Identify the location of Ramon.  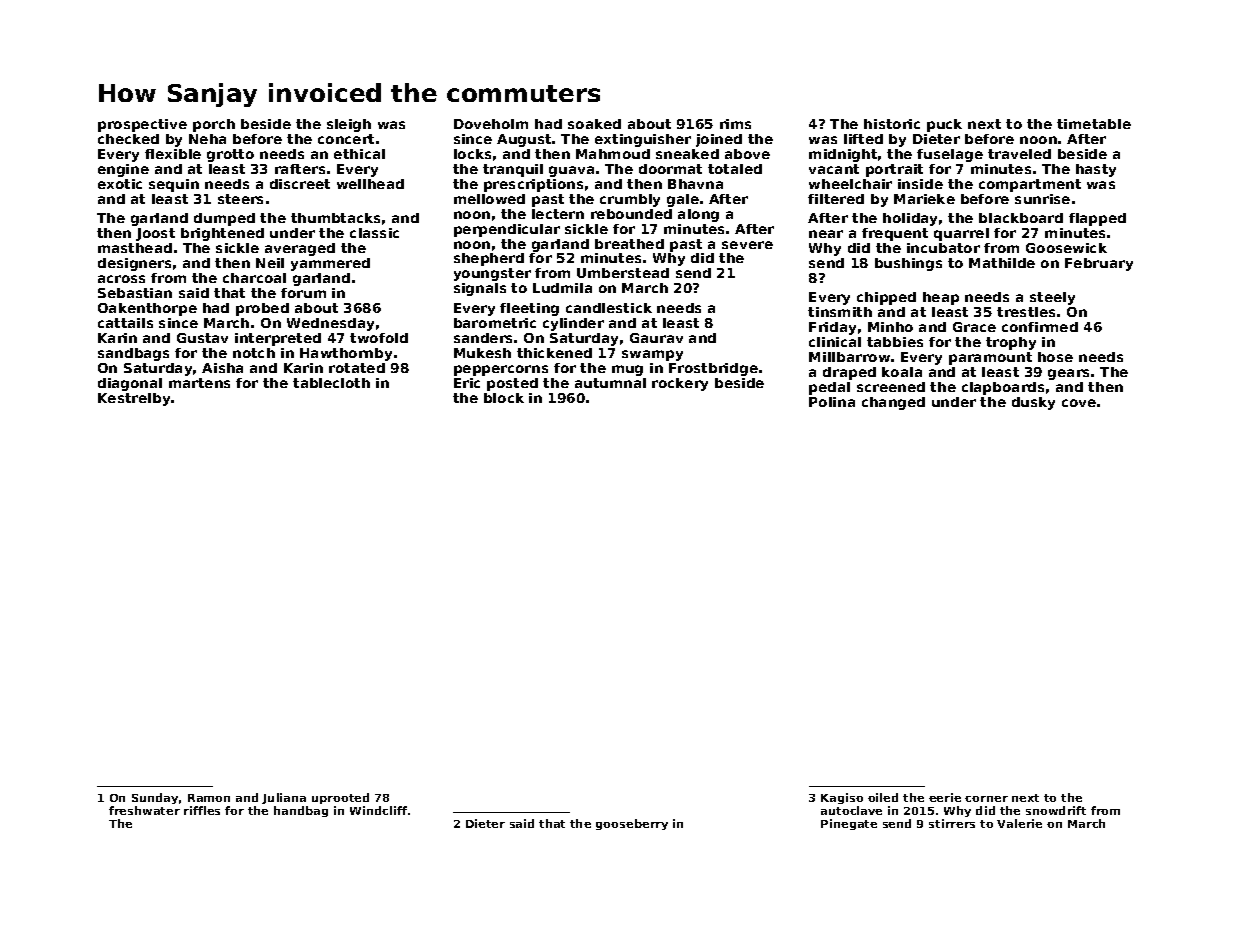
(209, 798).
